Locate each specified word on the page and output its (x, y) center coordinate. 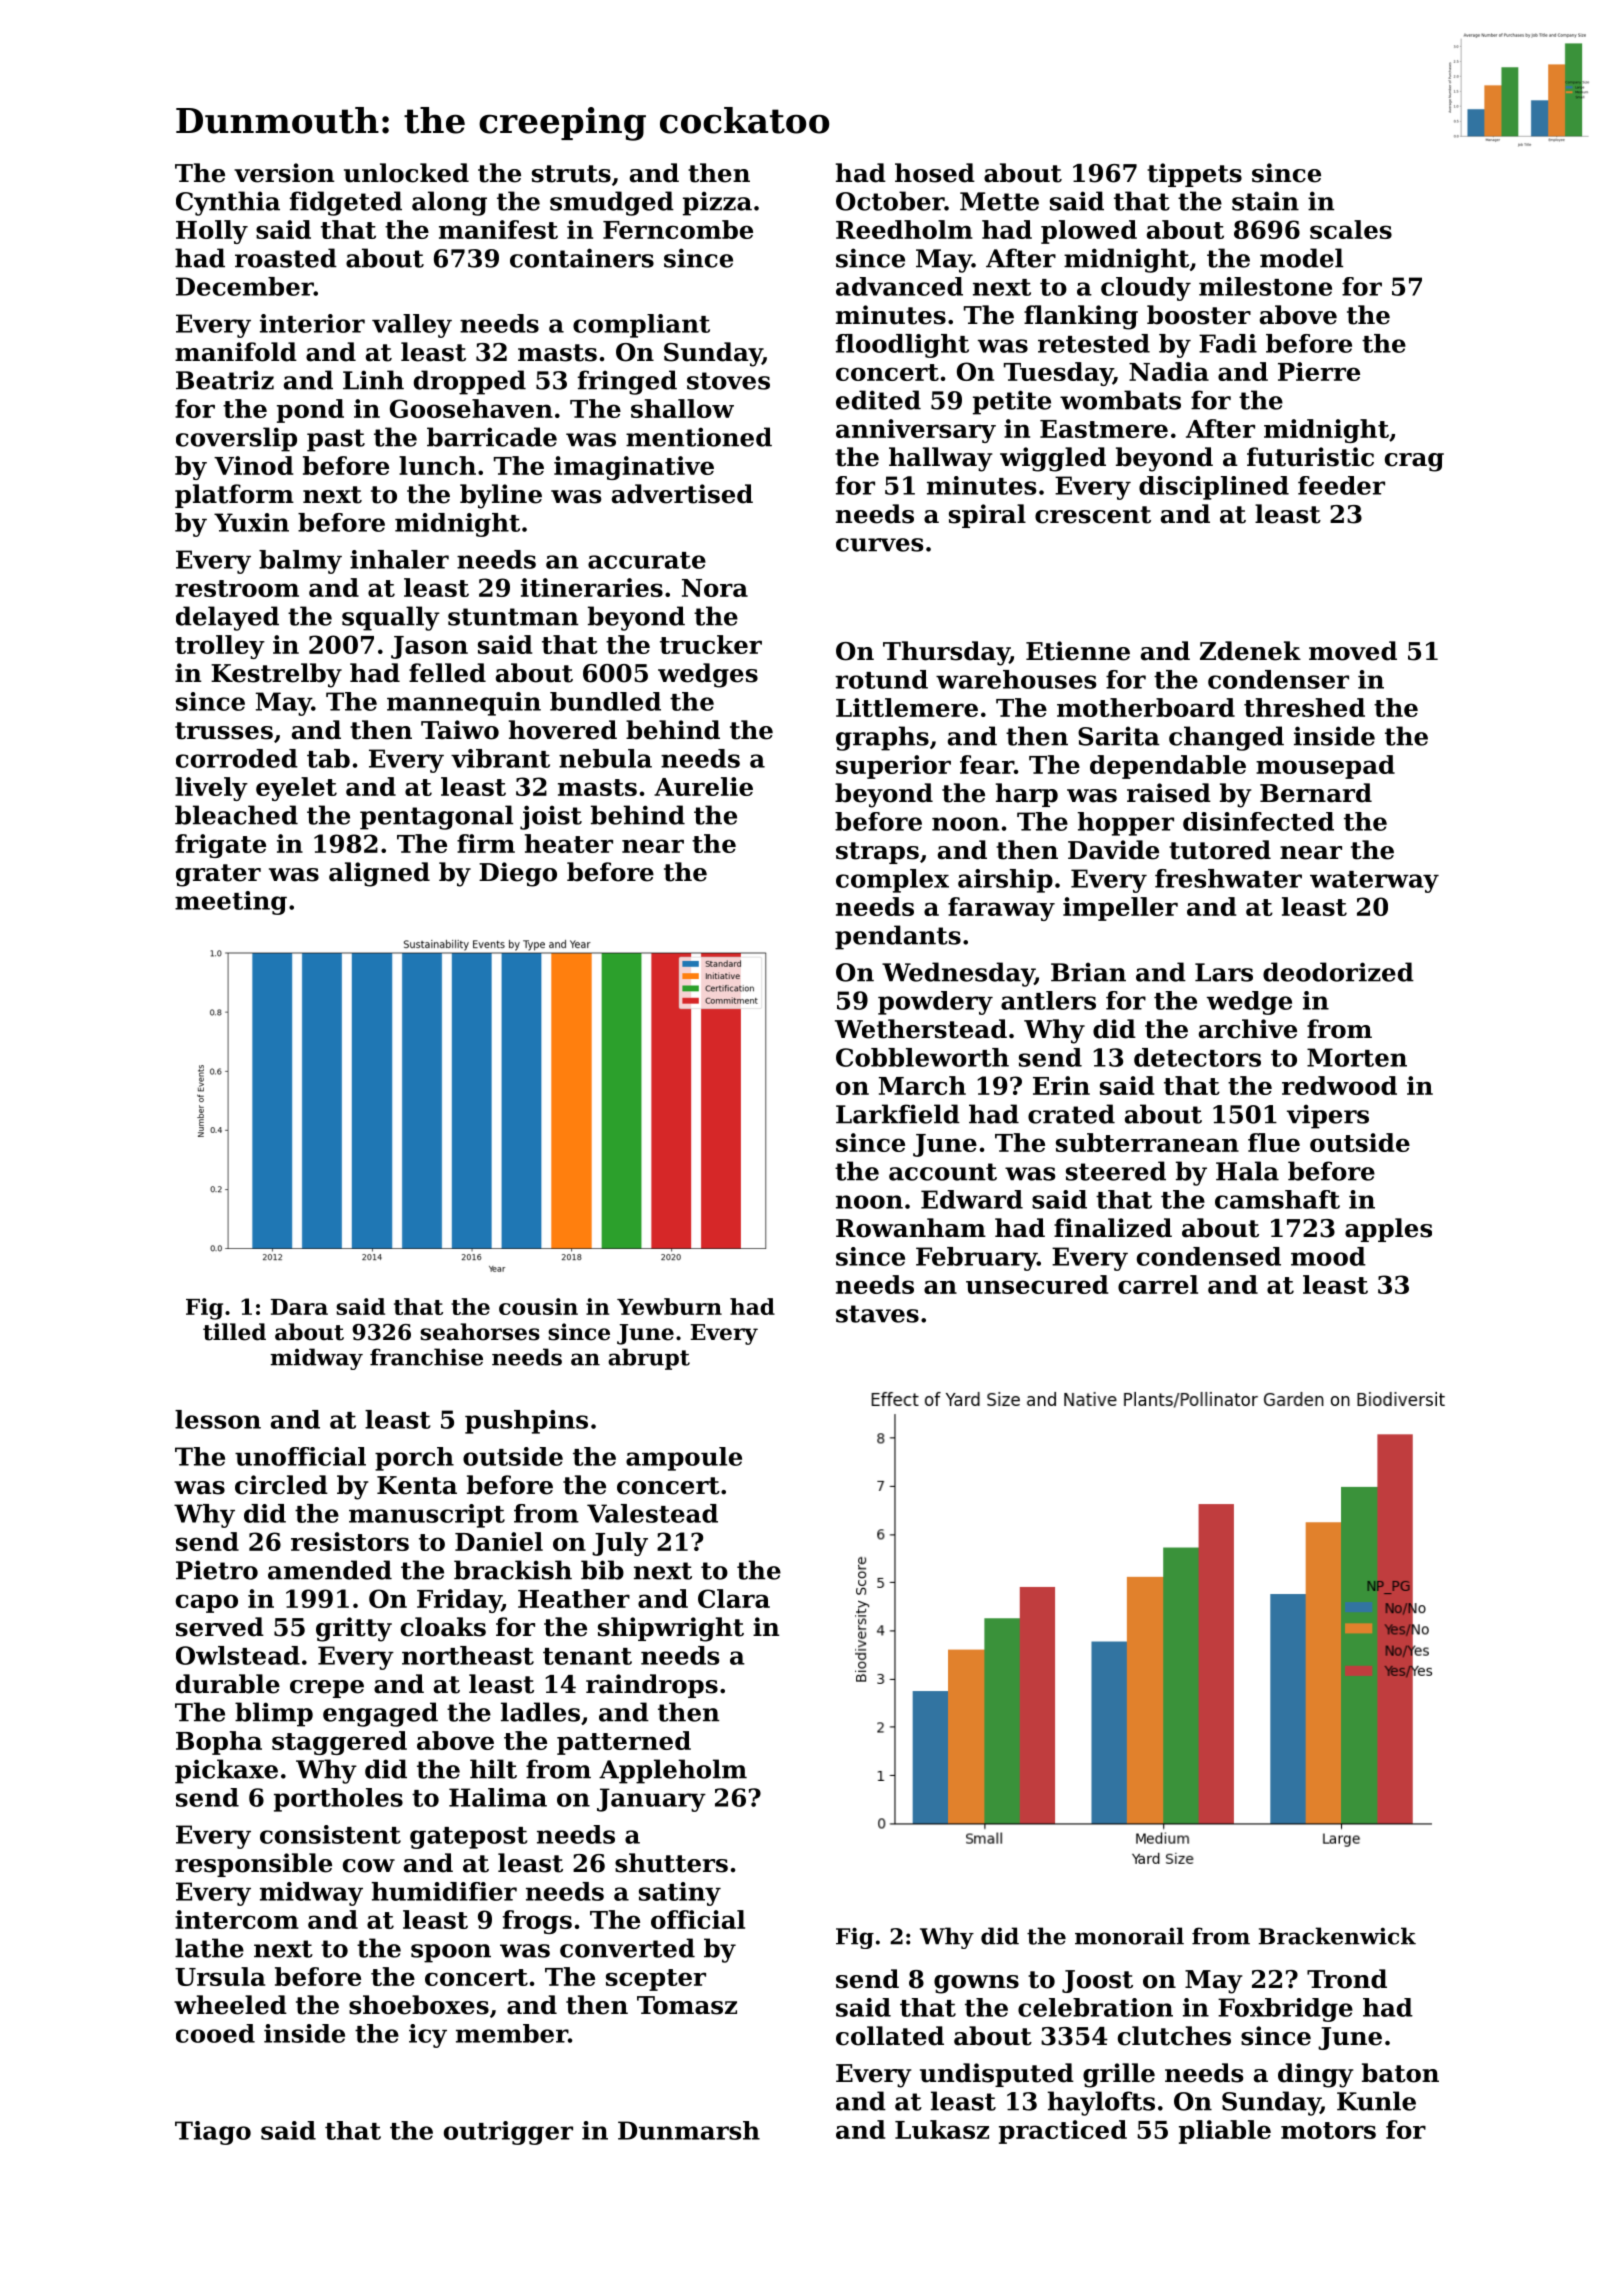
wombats (1120, 400)
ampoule (684, 1459)
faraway (1001, 909)
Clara (734, 1598)
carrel (1158, 1284)
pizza (717, 203)
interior (312, 323)
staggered (339, 1743)
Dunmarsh (689, 2130)
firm (486, 843)
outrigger (508, 2133)
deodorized (1338, 972)
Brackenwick (1337, 1936)
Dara (299, 1307)
